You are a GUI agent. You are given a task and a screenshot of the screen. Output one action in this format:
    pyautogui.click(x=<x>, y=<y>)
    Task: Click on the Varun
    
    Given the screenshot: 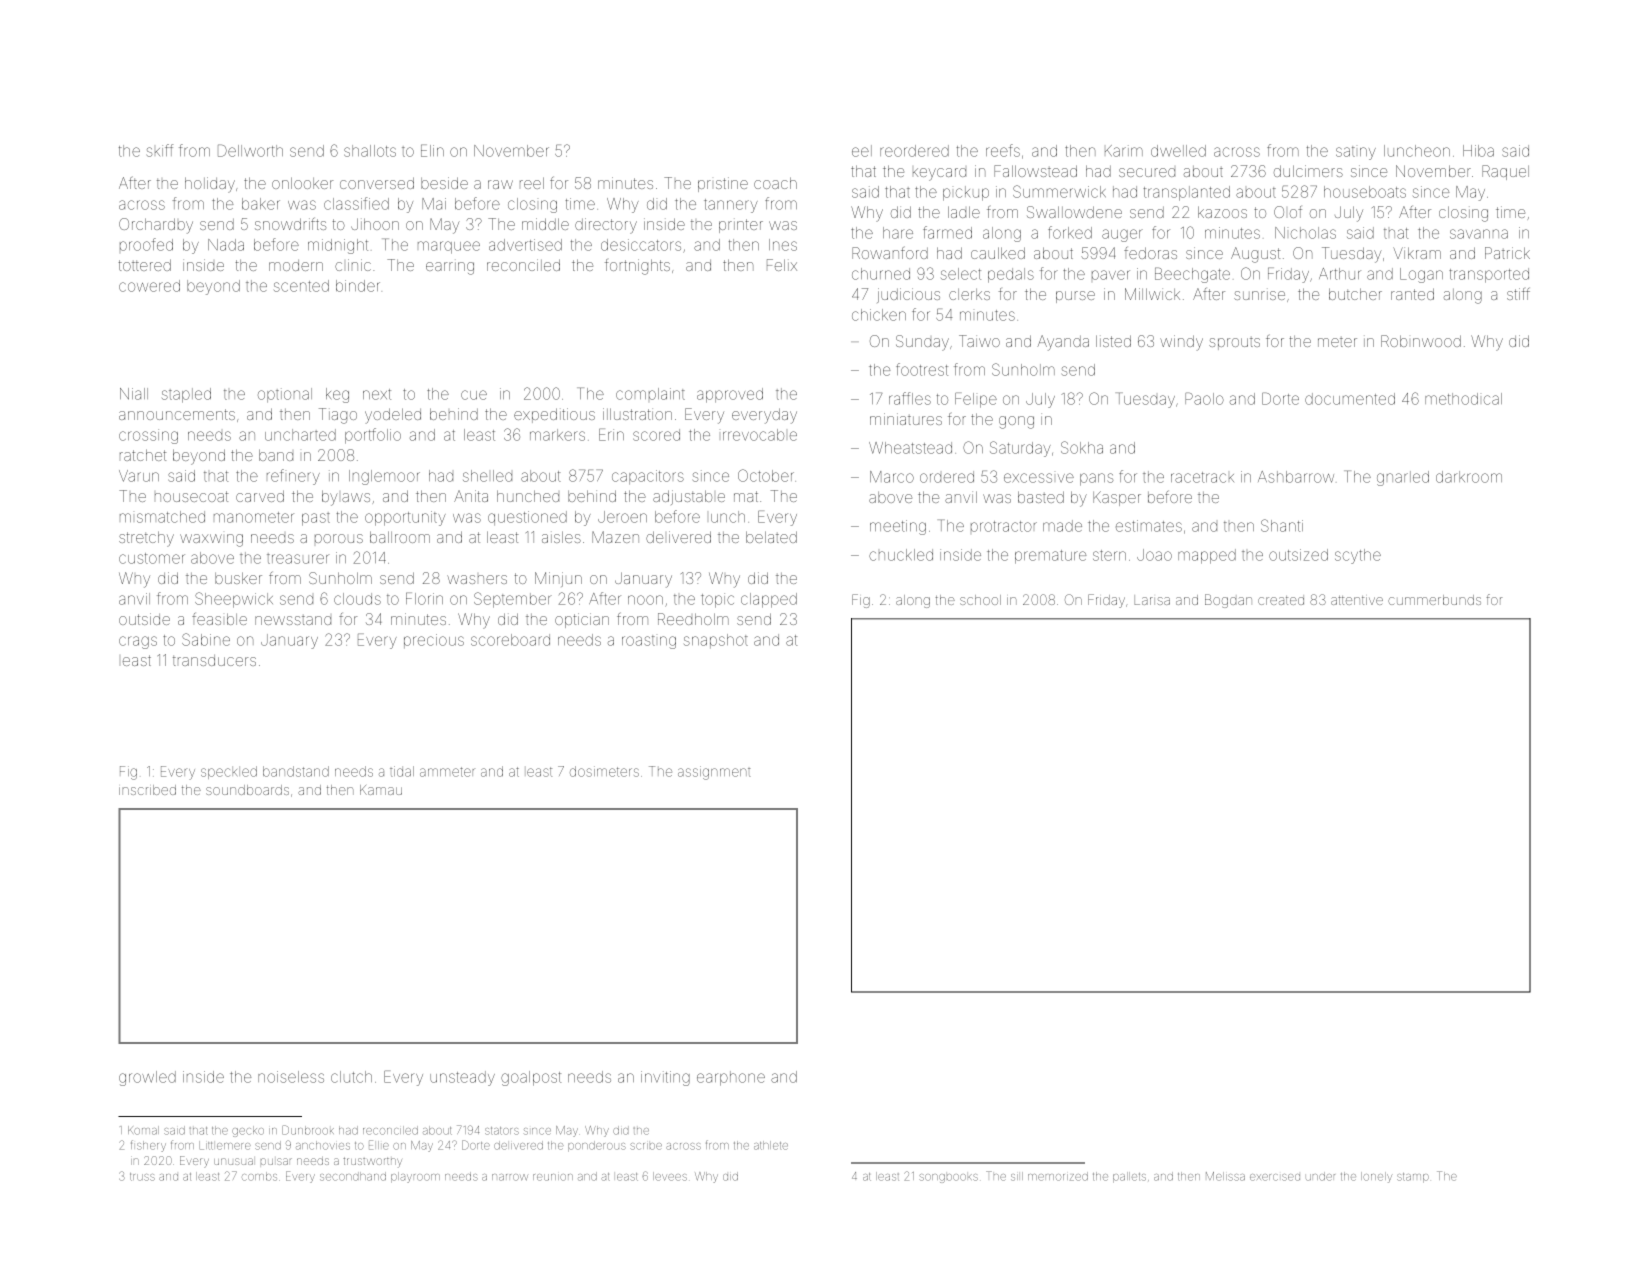 What is the action you would take?
    pyautogui.click(x=139, y=476)
